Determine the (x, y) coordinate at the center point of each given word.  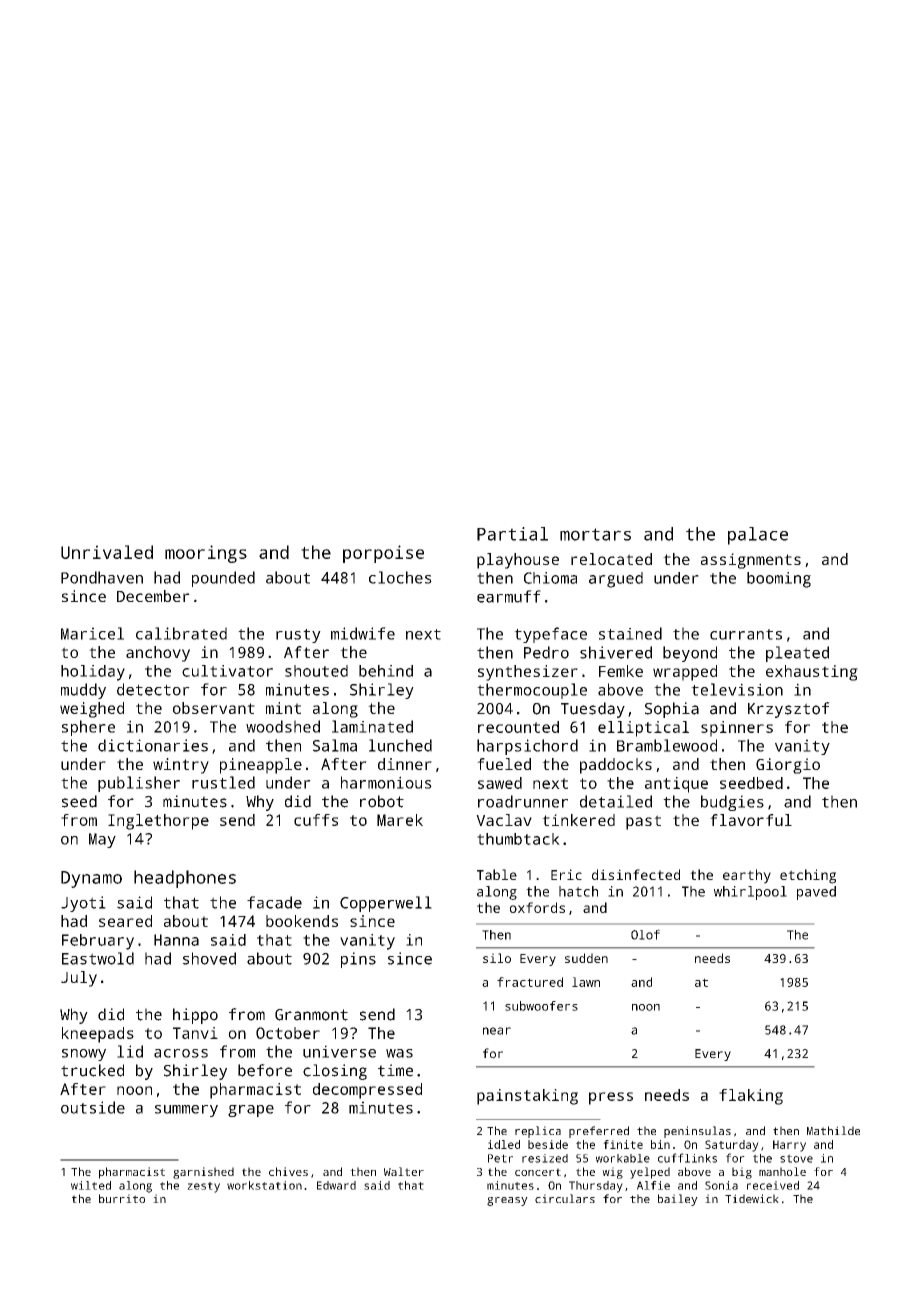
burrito (122, 1198)
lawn (586, 982)
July (79, 979)
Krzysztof (789, 710)
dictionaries (153, 745)
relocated (611, 559)
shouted (316, 671)
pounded (223, 579)
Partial (512, 534)
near (497, 1031)
